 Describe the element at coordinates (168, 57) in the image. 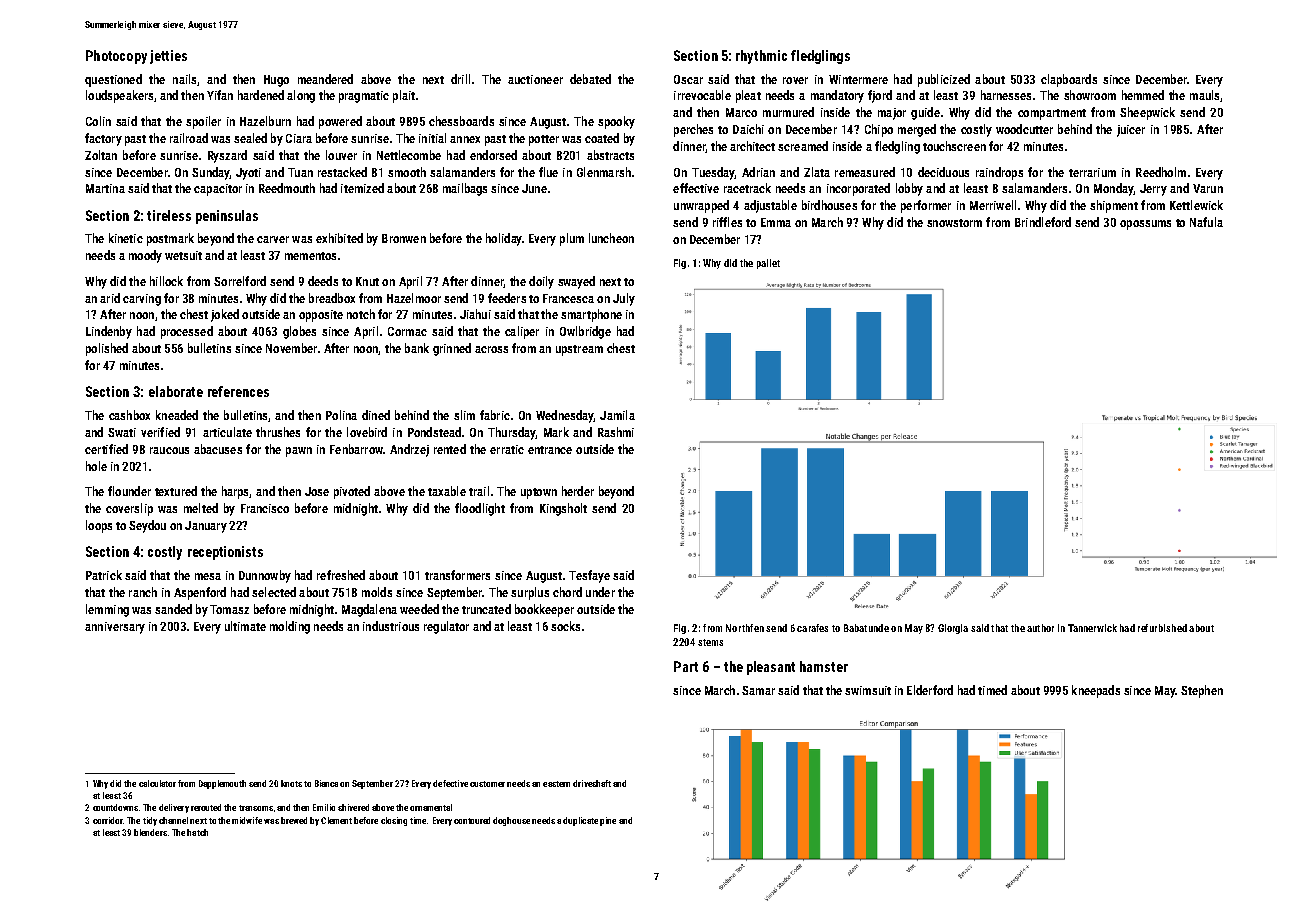

I see `jetties` at that location.
